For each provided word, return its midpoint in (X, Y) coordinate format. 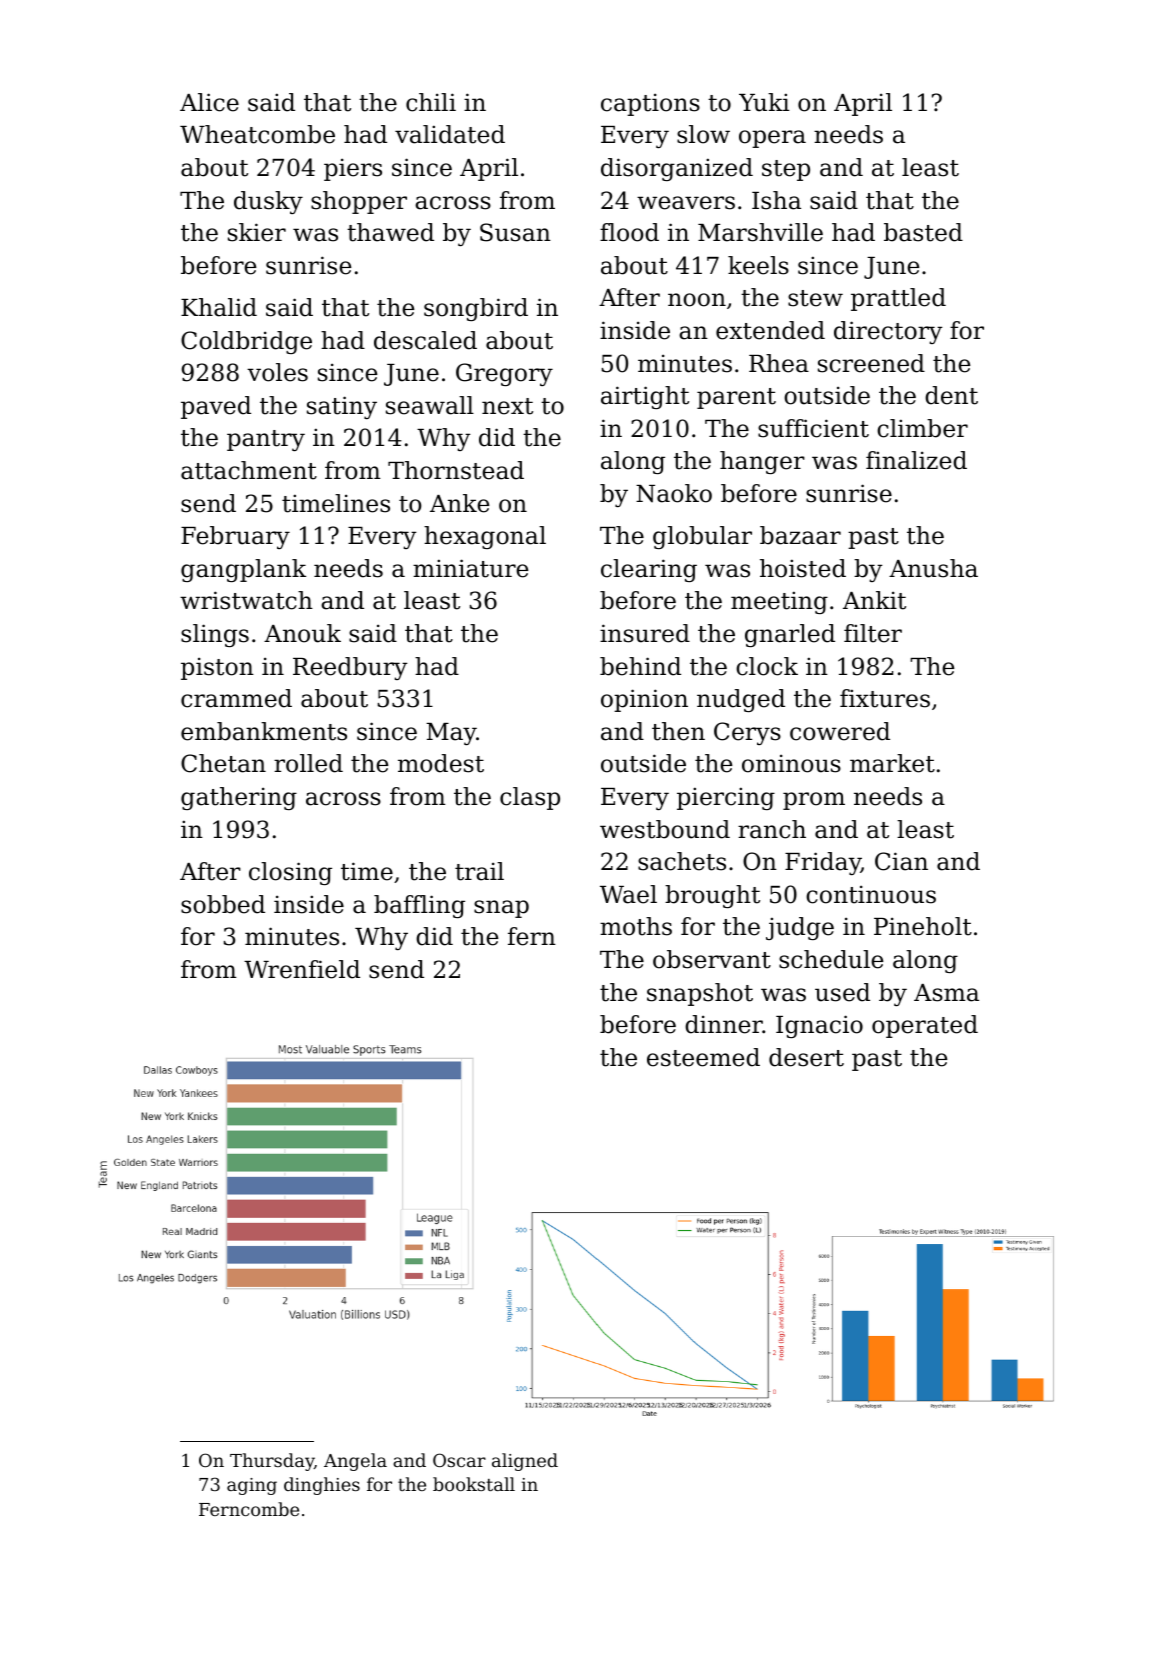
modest (441, 763)
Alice (209, 102)
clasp (530, 798)
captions (650, 104)
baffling (419, 906)
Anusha (933, 568)
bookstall (474, 1484)
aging (252, 1486)
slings (215, 635)
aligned (525, 1462)
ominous (791, 763)
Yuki (764, 102)
